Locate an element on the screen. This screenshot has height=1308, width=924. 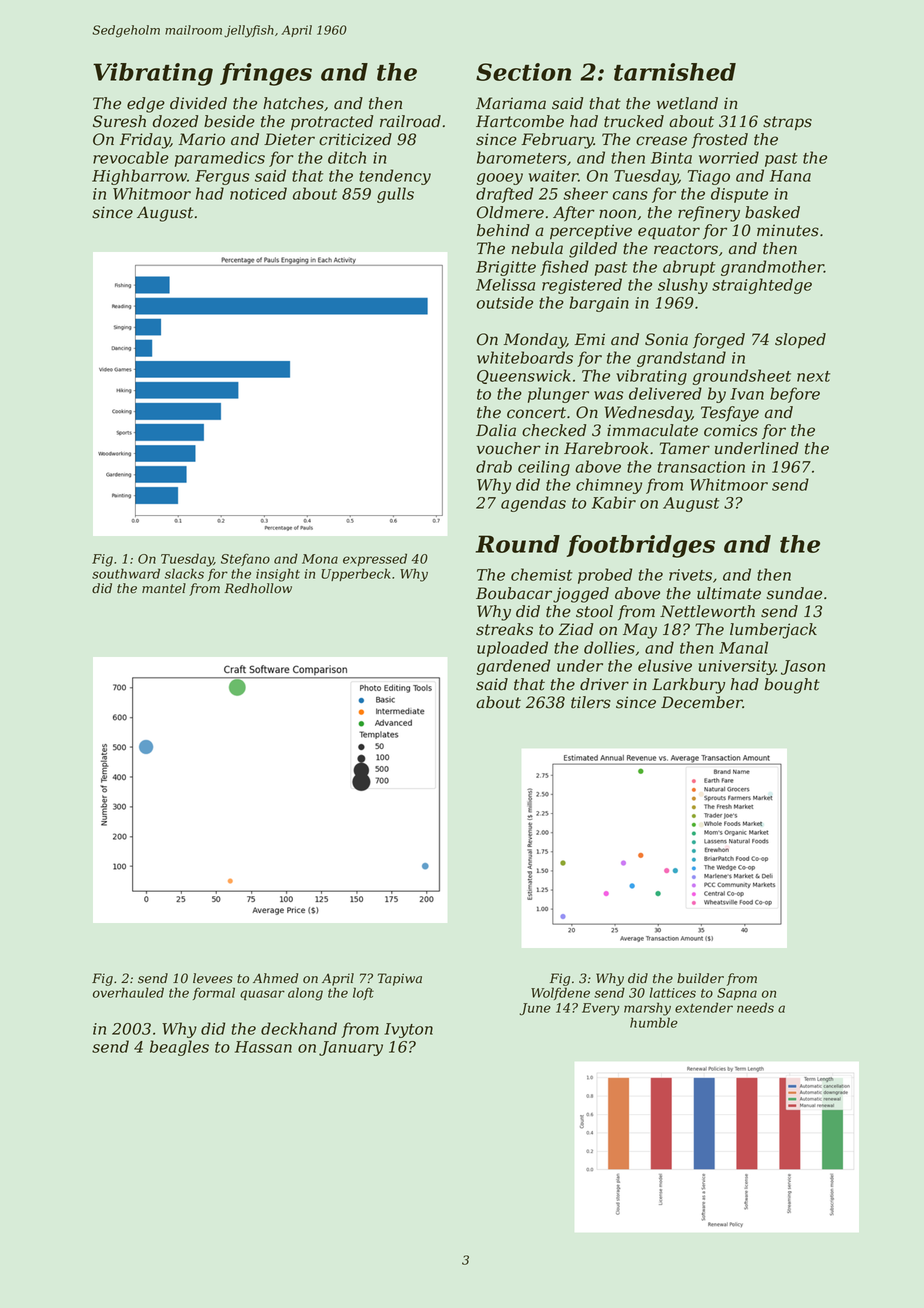
beagles is located at coordinates (179, 1048).
